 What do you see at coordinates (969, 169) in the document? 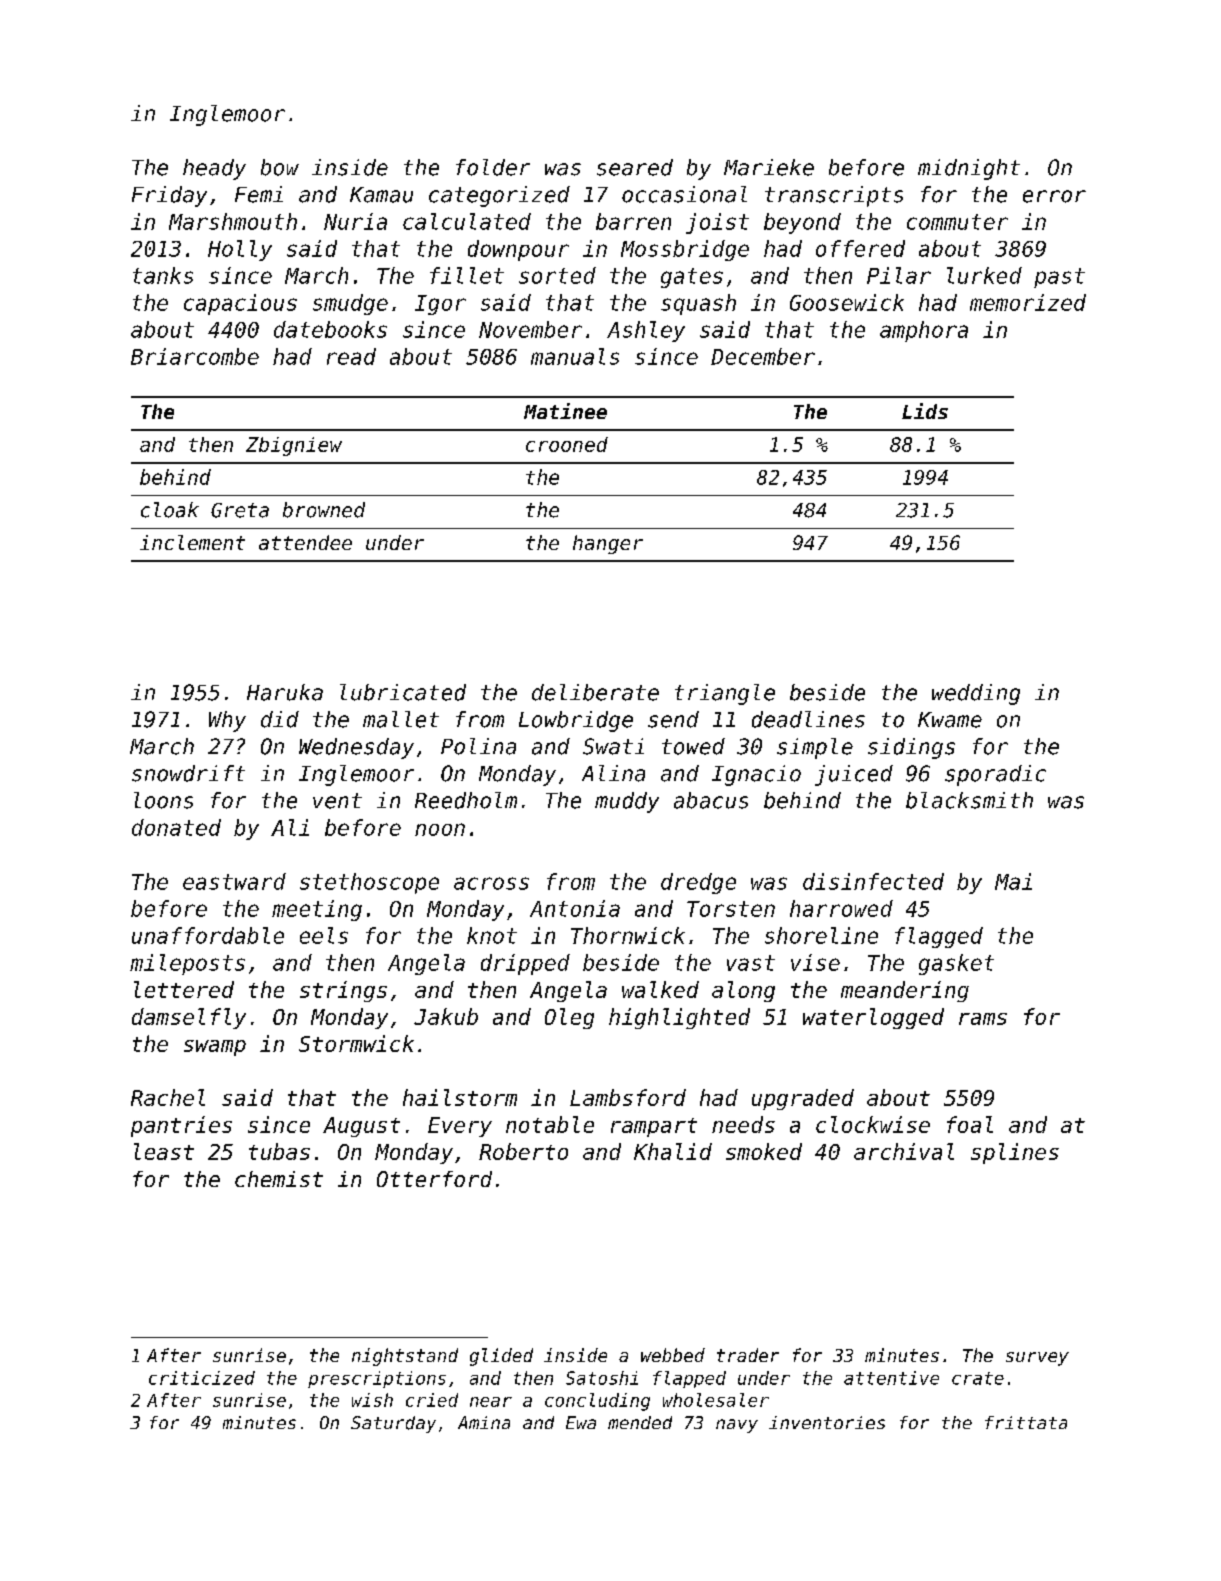
I see `midnight` at bounding box center [969, 169].
